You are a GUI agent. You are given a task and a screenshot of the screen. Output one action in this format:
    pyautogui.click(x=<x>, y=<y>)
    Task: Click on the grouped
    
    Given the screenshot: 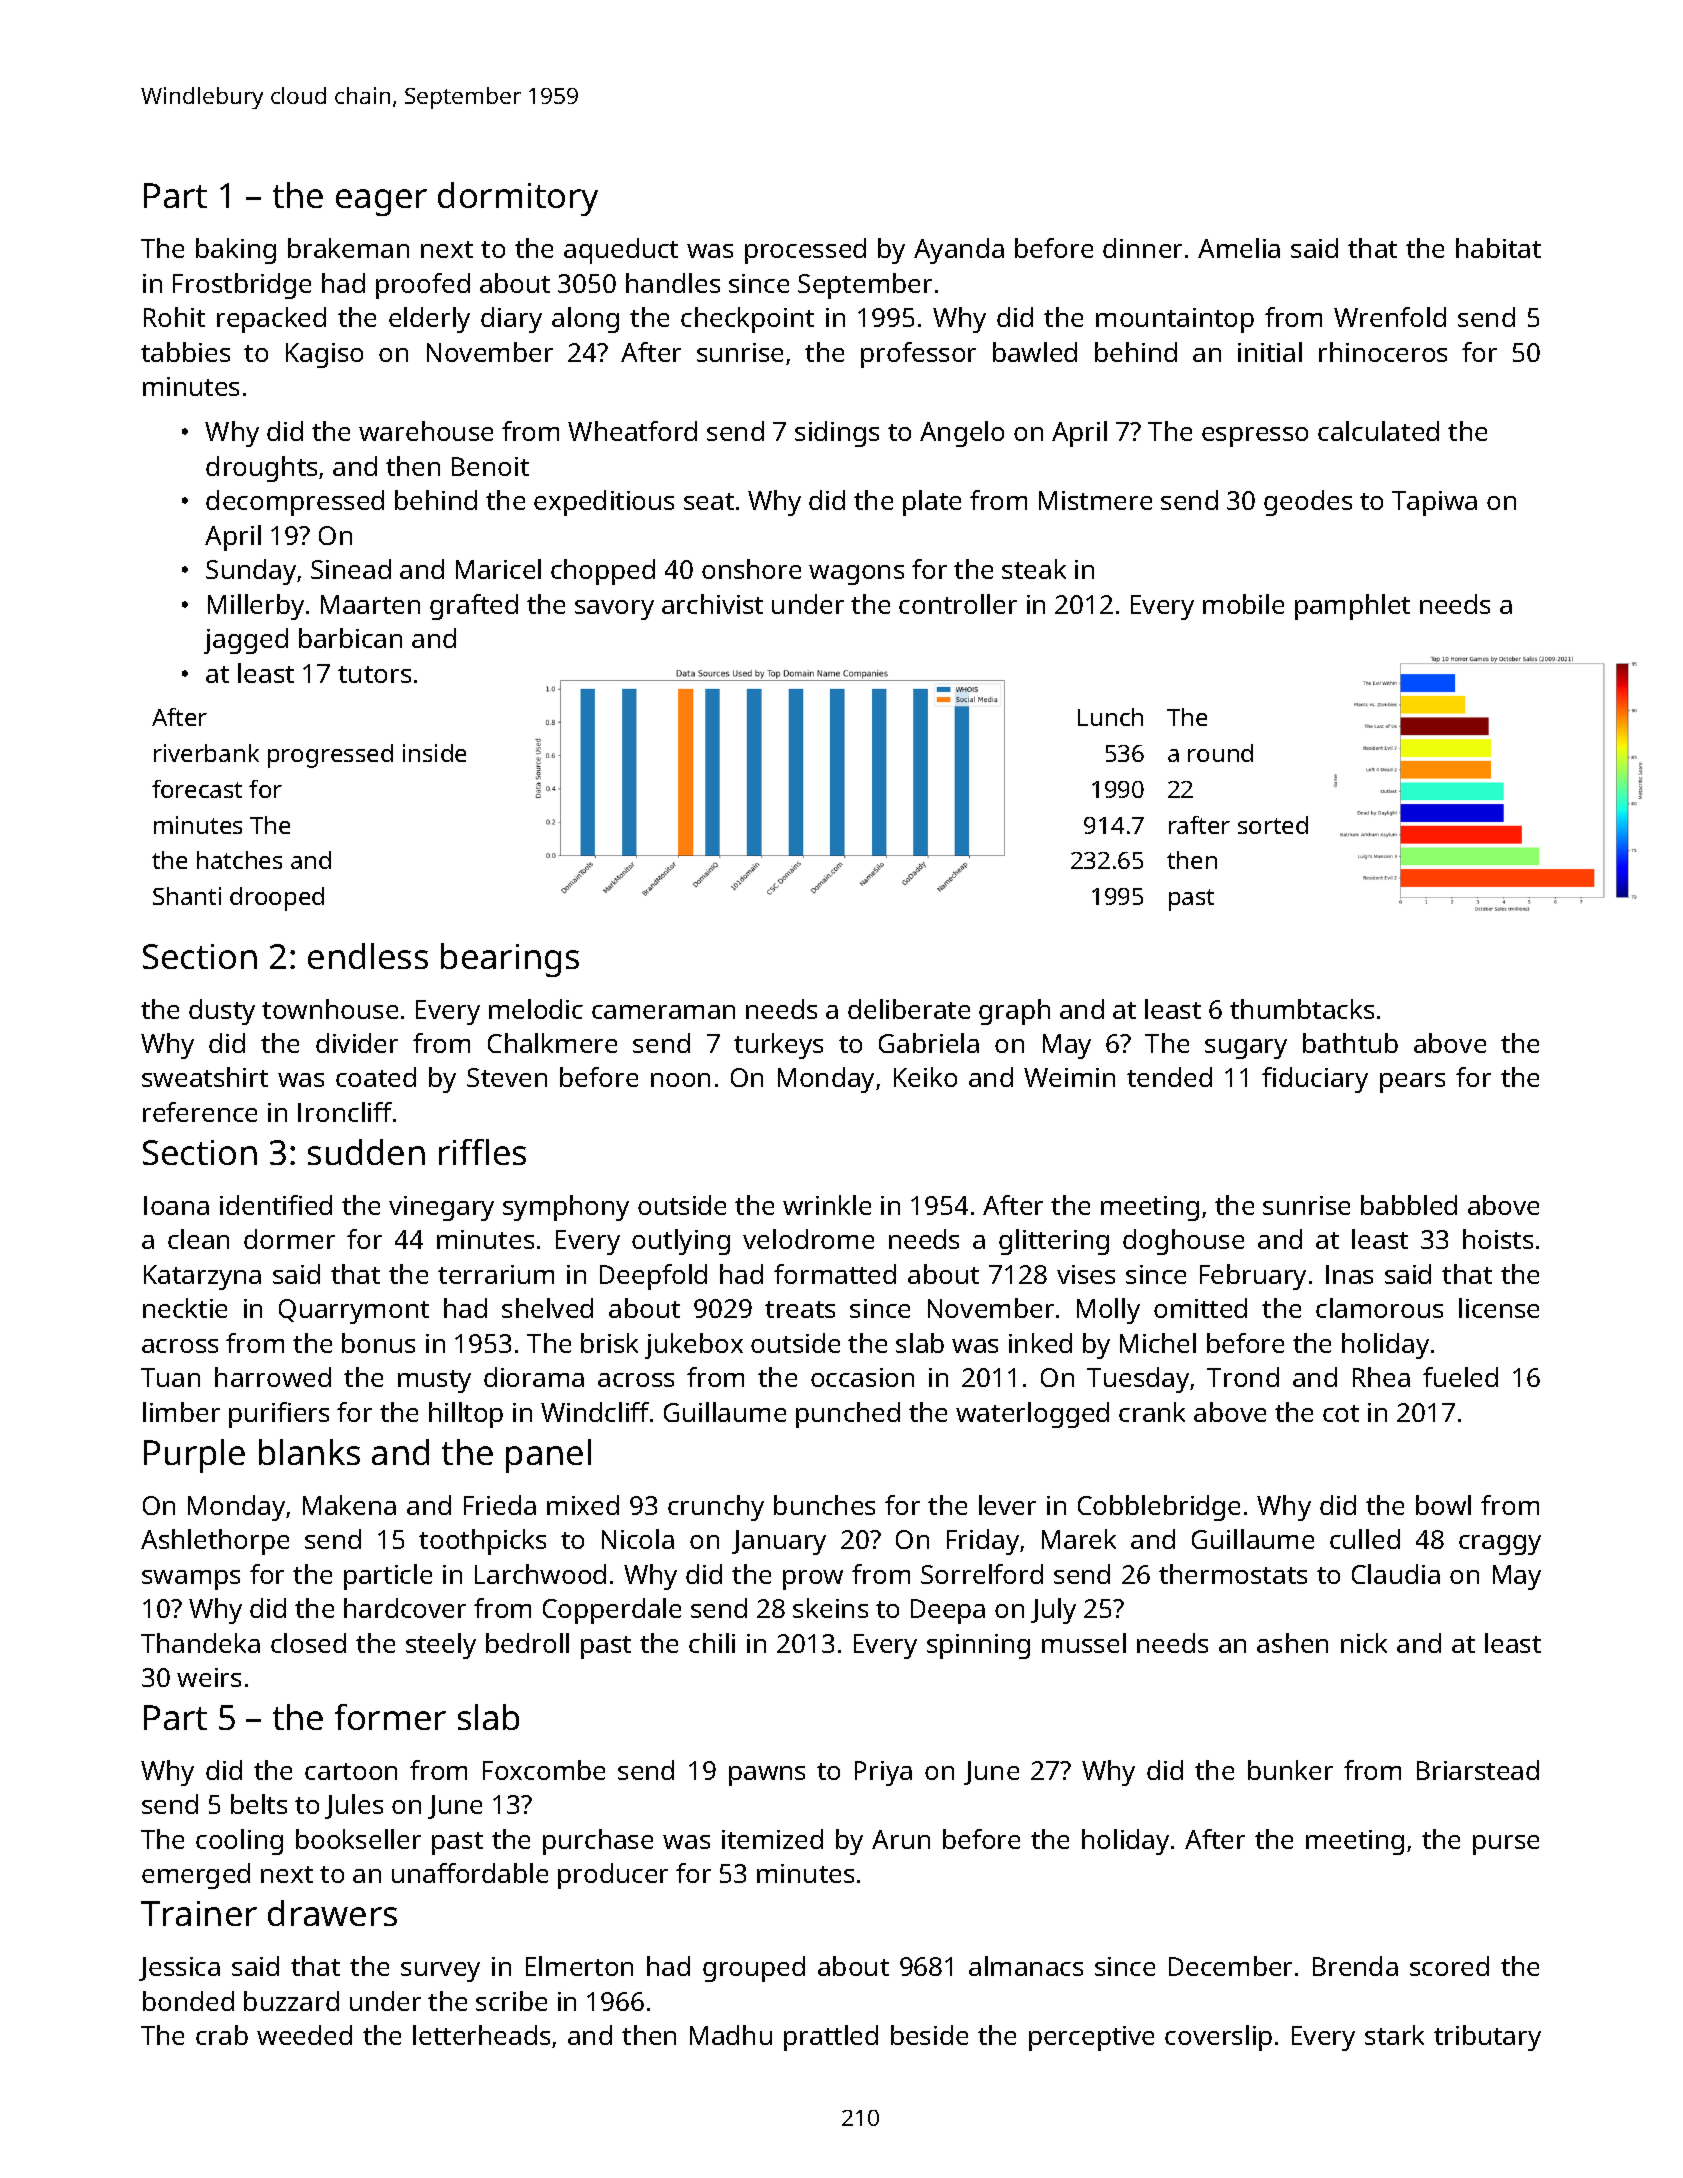 What is the action you would take?
    pyautogui.click(x=754, y=1969)
